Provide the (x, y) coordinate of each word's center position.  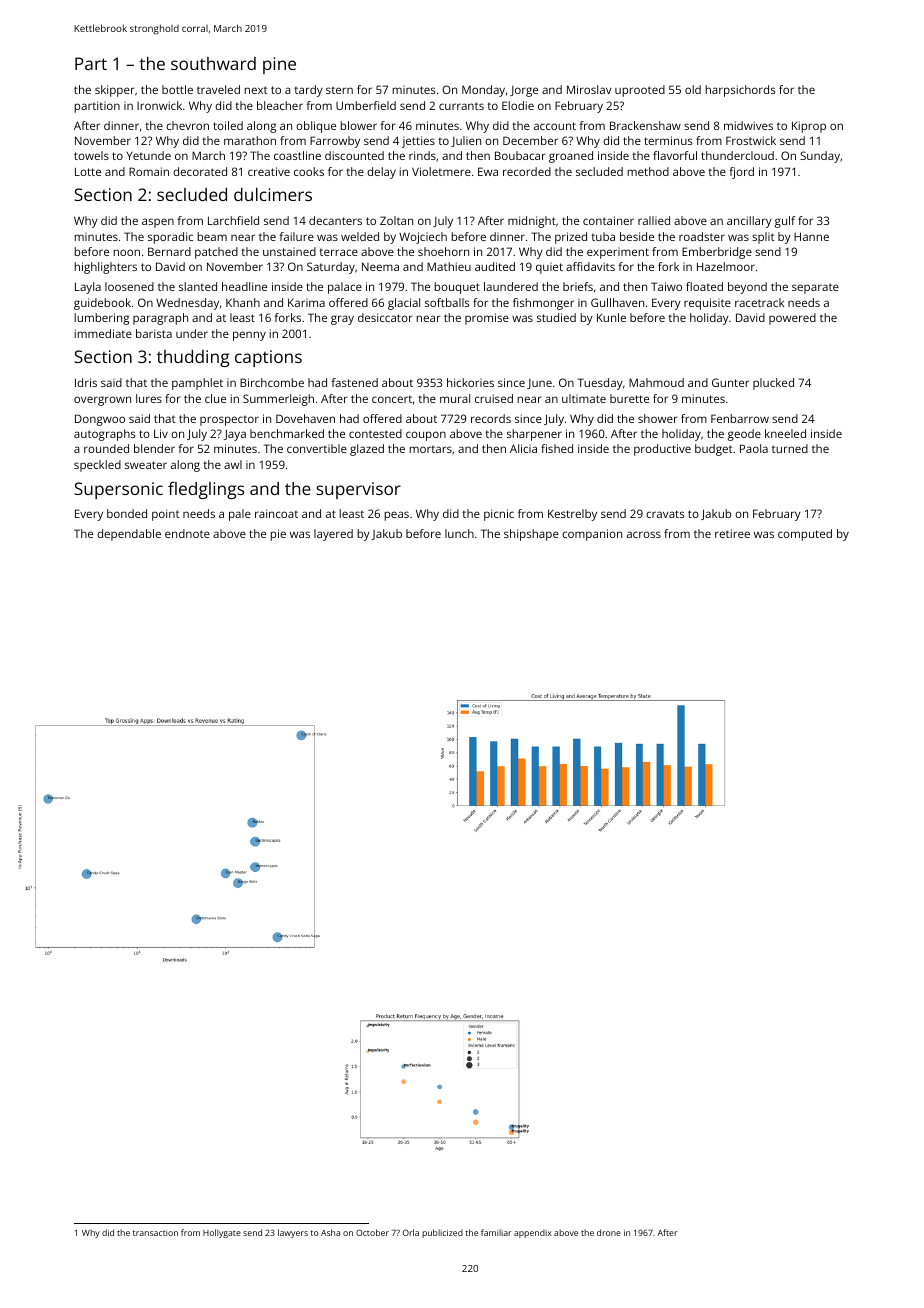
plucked (773, 384)
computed (805, 535)
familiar (496, 1232)
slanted (198, 286)
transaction (155, 1233)
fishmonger (543, 304)
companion (592, 535)
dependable (129, 535)
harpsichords (740, 91)
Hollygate (222, 1233)
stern (339, 90)
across (644, 534)
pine (279, 65)
